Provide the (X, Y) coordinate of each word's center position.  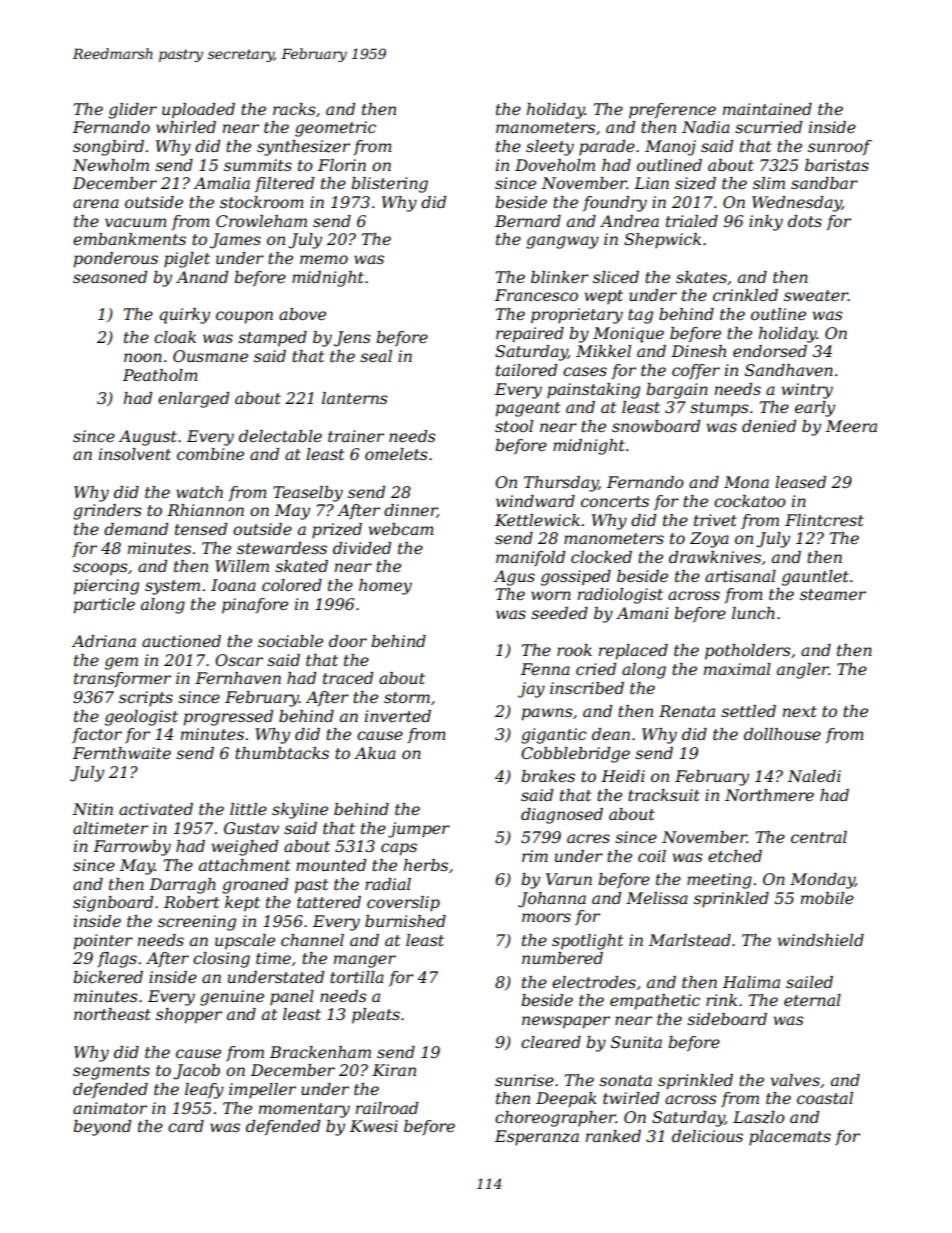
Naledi (814, 776)
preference (672, 111)
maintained (767, 109)
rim (535, 856)
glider (133, 111)
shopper (189, 1016)
